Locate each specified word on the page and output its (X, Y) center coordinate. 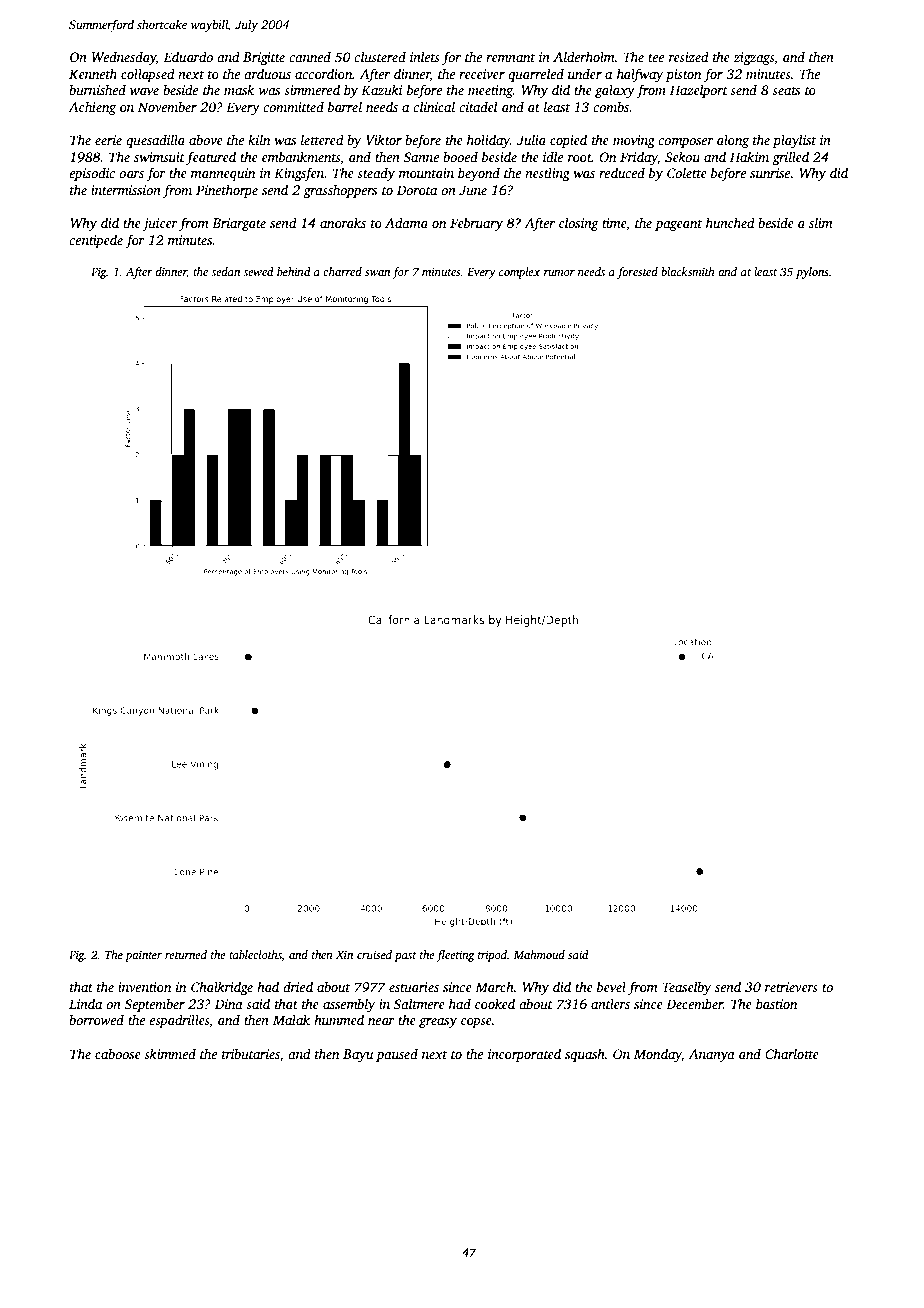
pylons (812, 273)
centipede (96, 241)
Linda (85, 1003)
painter (143, 956)
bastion (776, 1003)
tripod (492, 956)
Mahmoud (539, 954)
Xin (344, 954)
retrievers (791, 987)
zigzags (754, 58)
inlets (425, 56)
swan (377, 273)
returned (186, 954)
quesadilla (155, 141)
